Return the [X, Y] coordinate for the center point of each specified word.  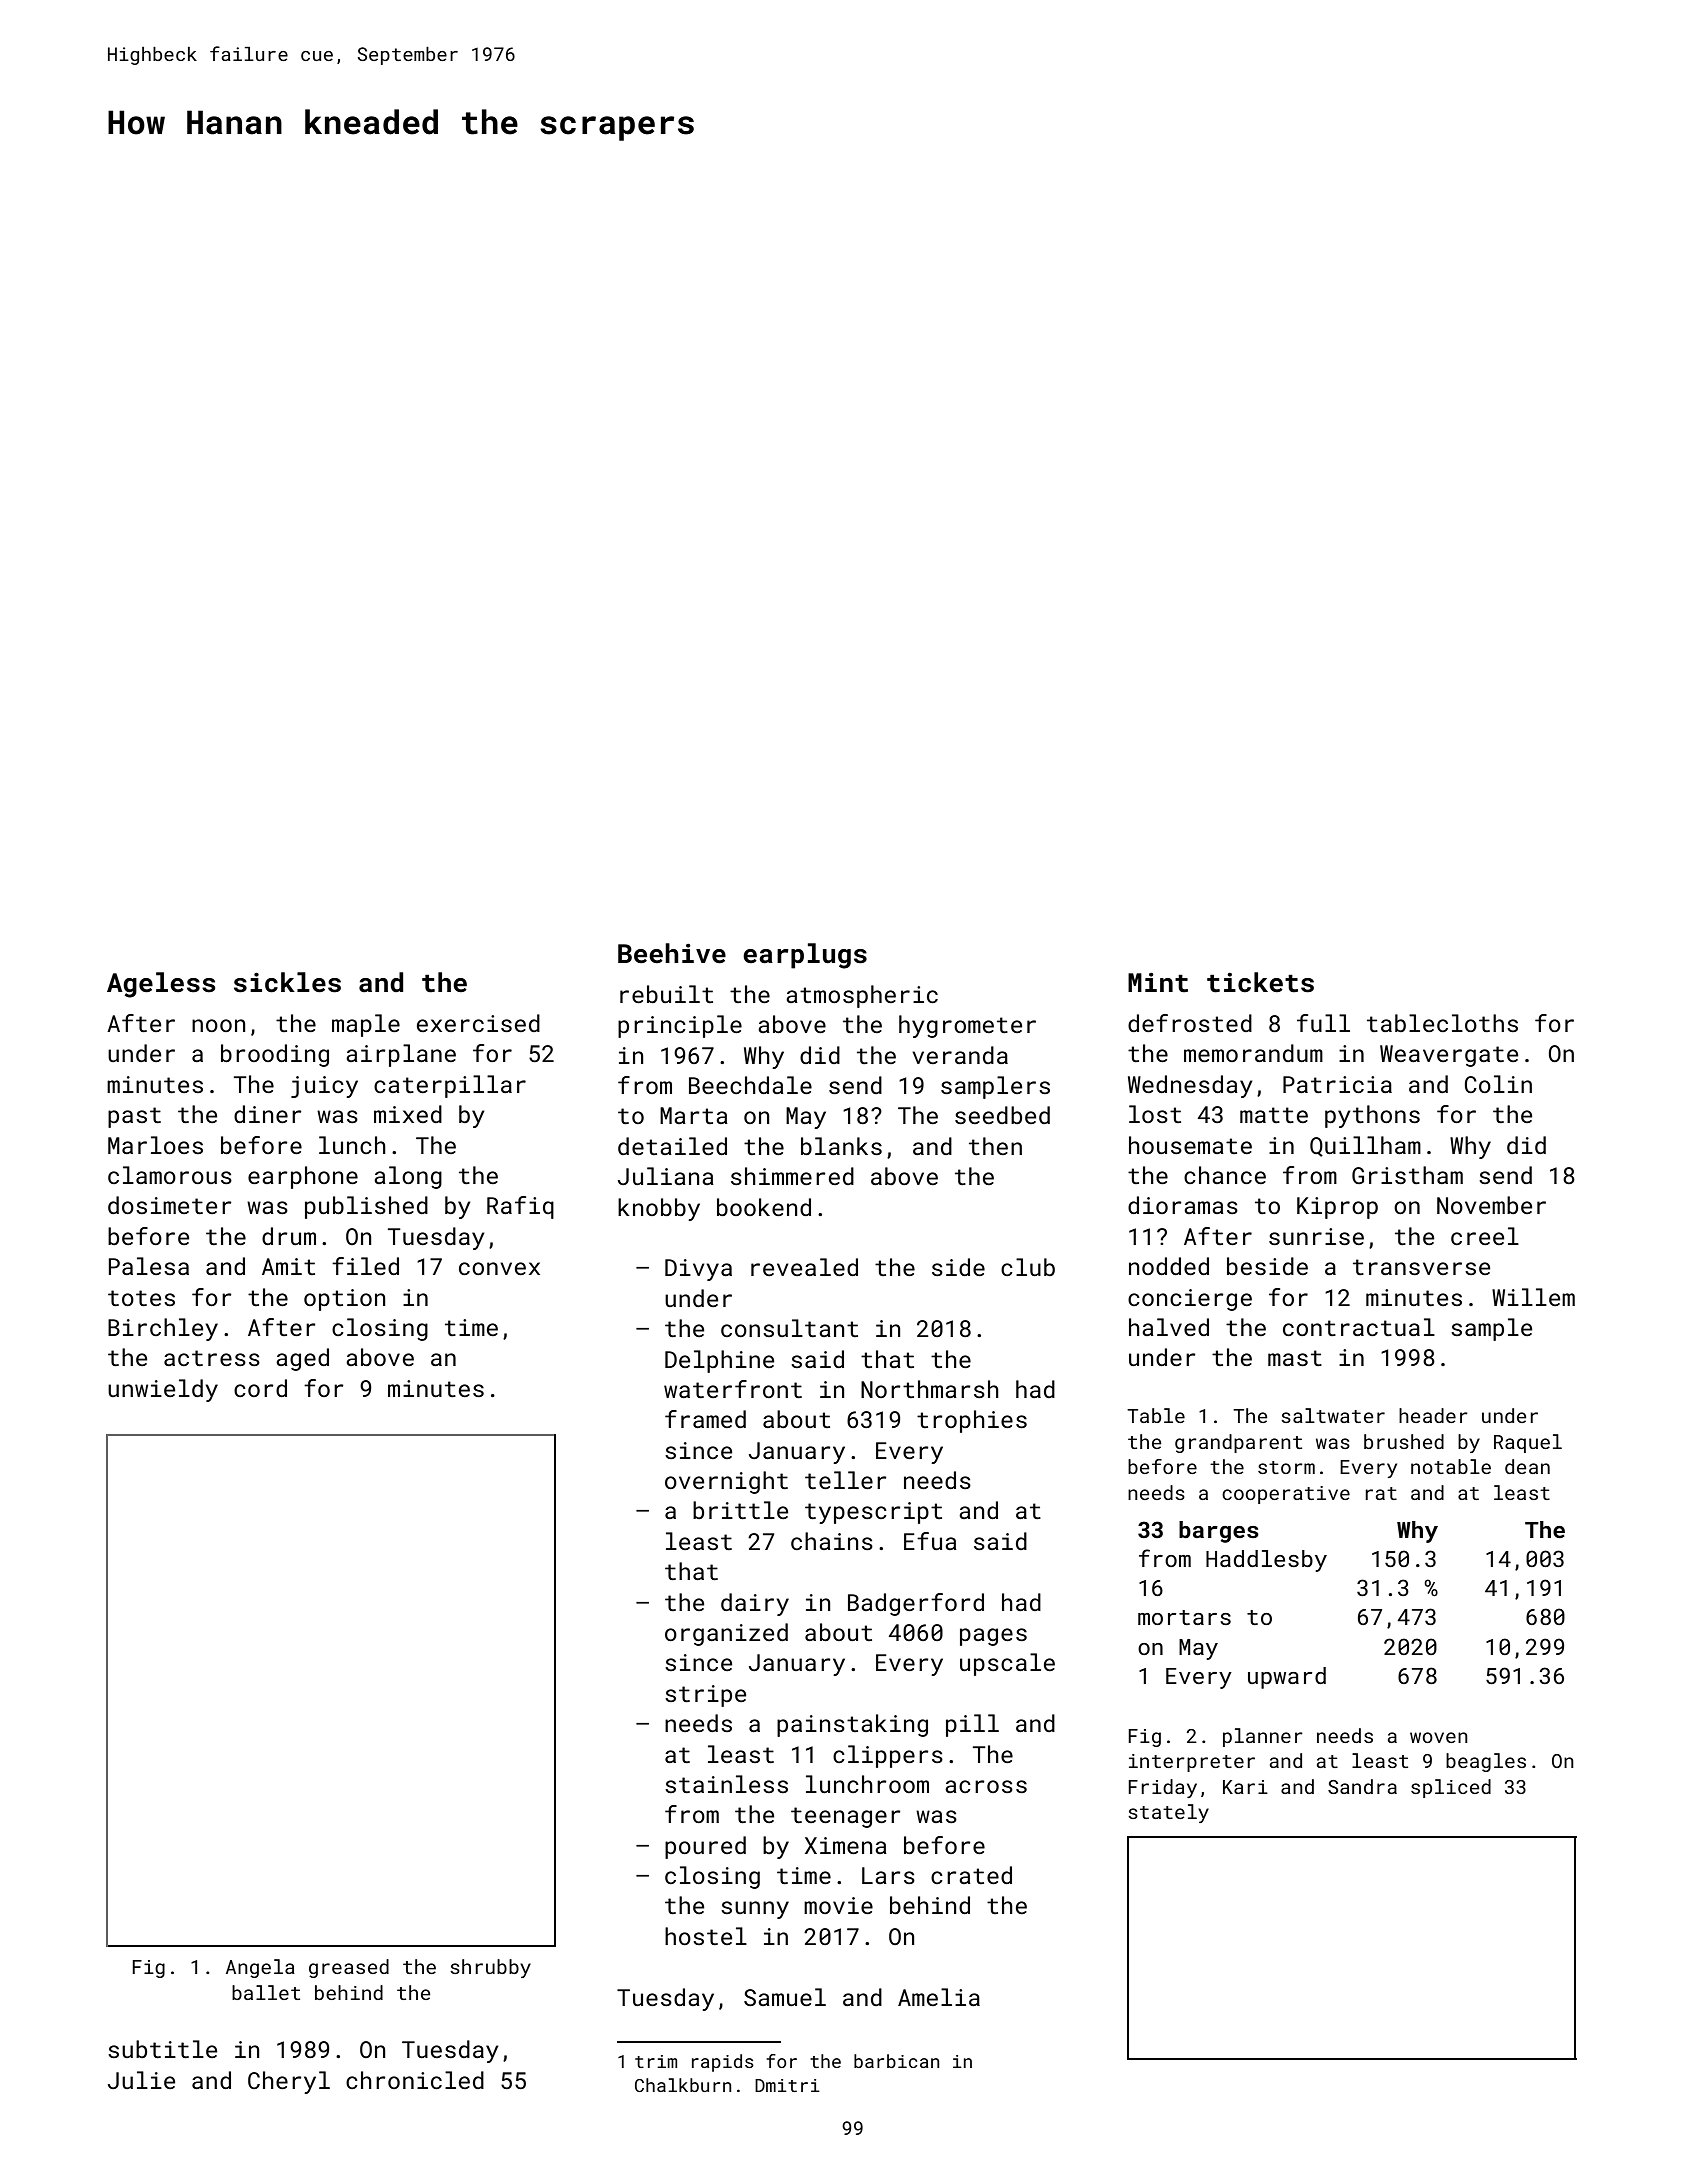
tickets [1260, 982]
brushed [1404, 1441]
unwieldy [163, 1390]
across [986, 1786]
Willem [1533, 1297]
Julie [141, 2080]
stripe [705, 1696]
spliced [1451, 1788]
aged [302, 1359]
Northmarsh [930, 1389]
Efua [930, 1541]
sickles [287, 982]
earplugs [805, 956]
